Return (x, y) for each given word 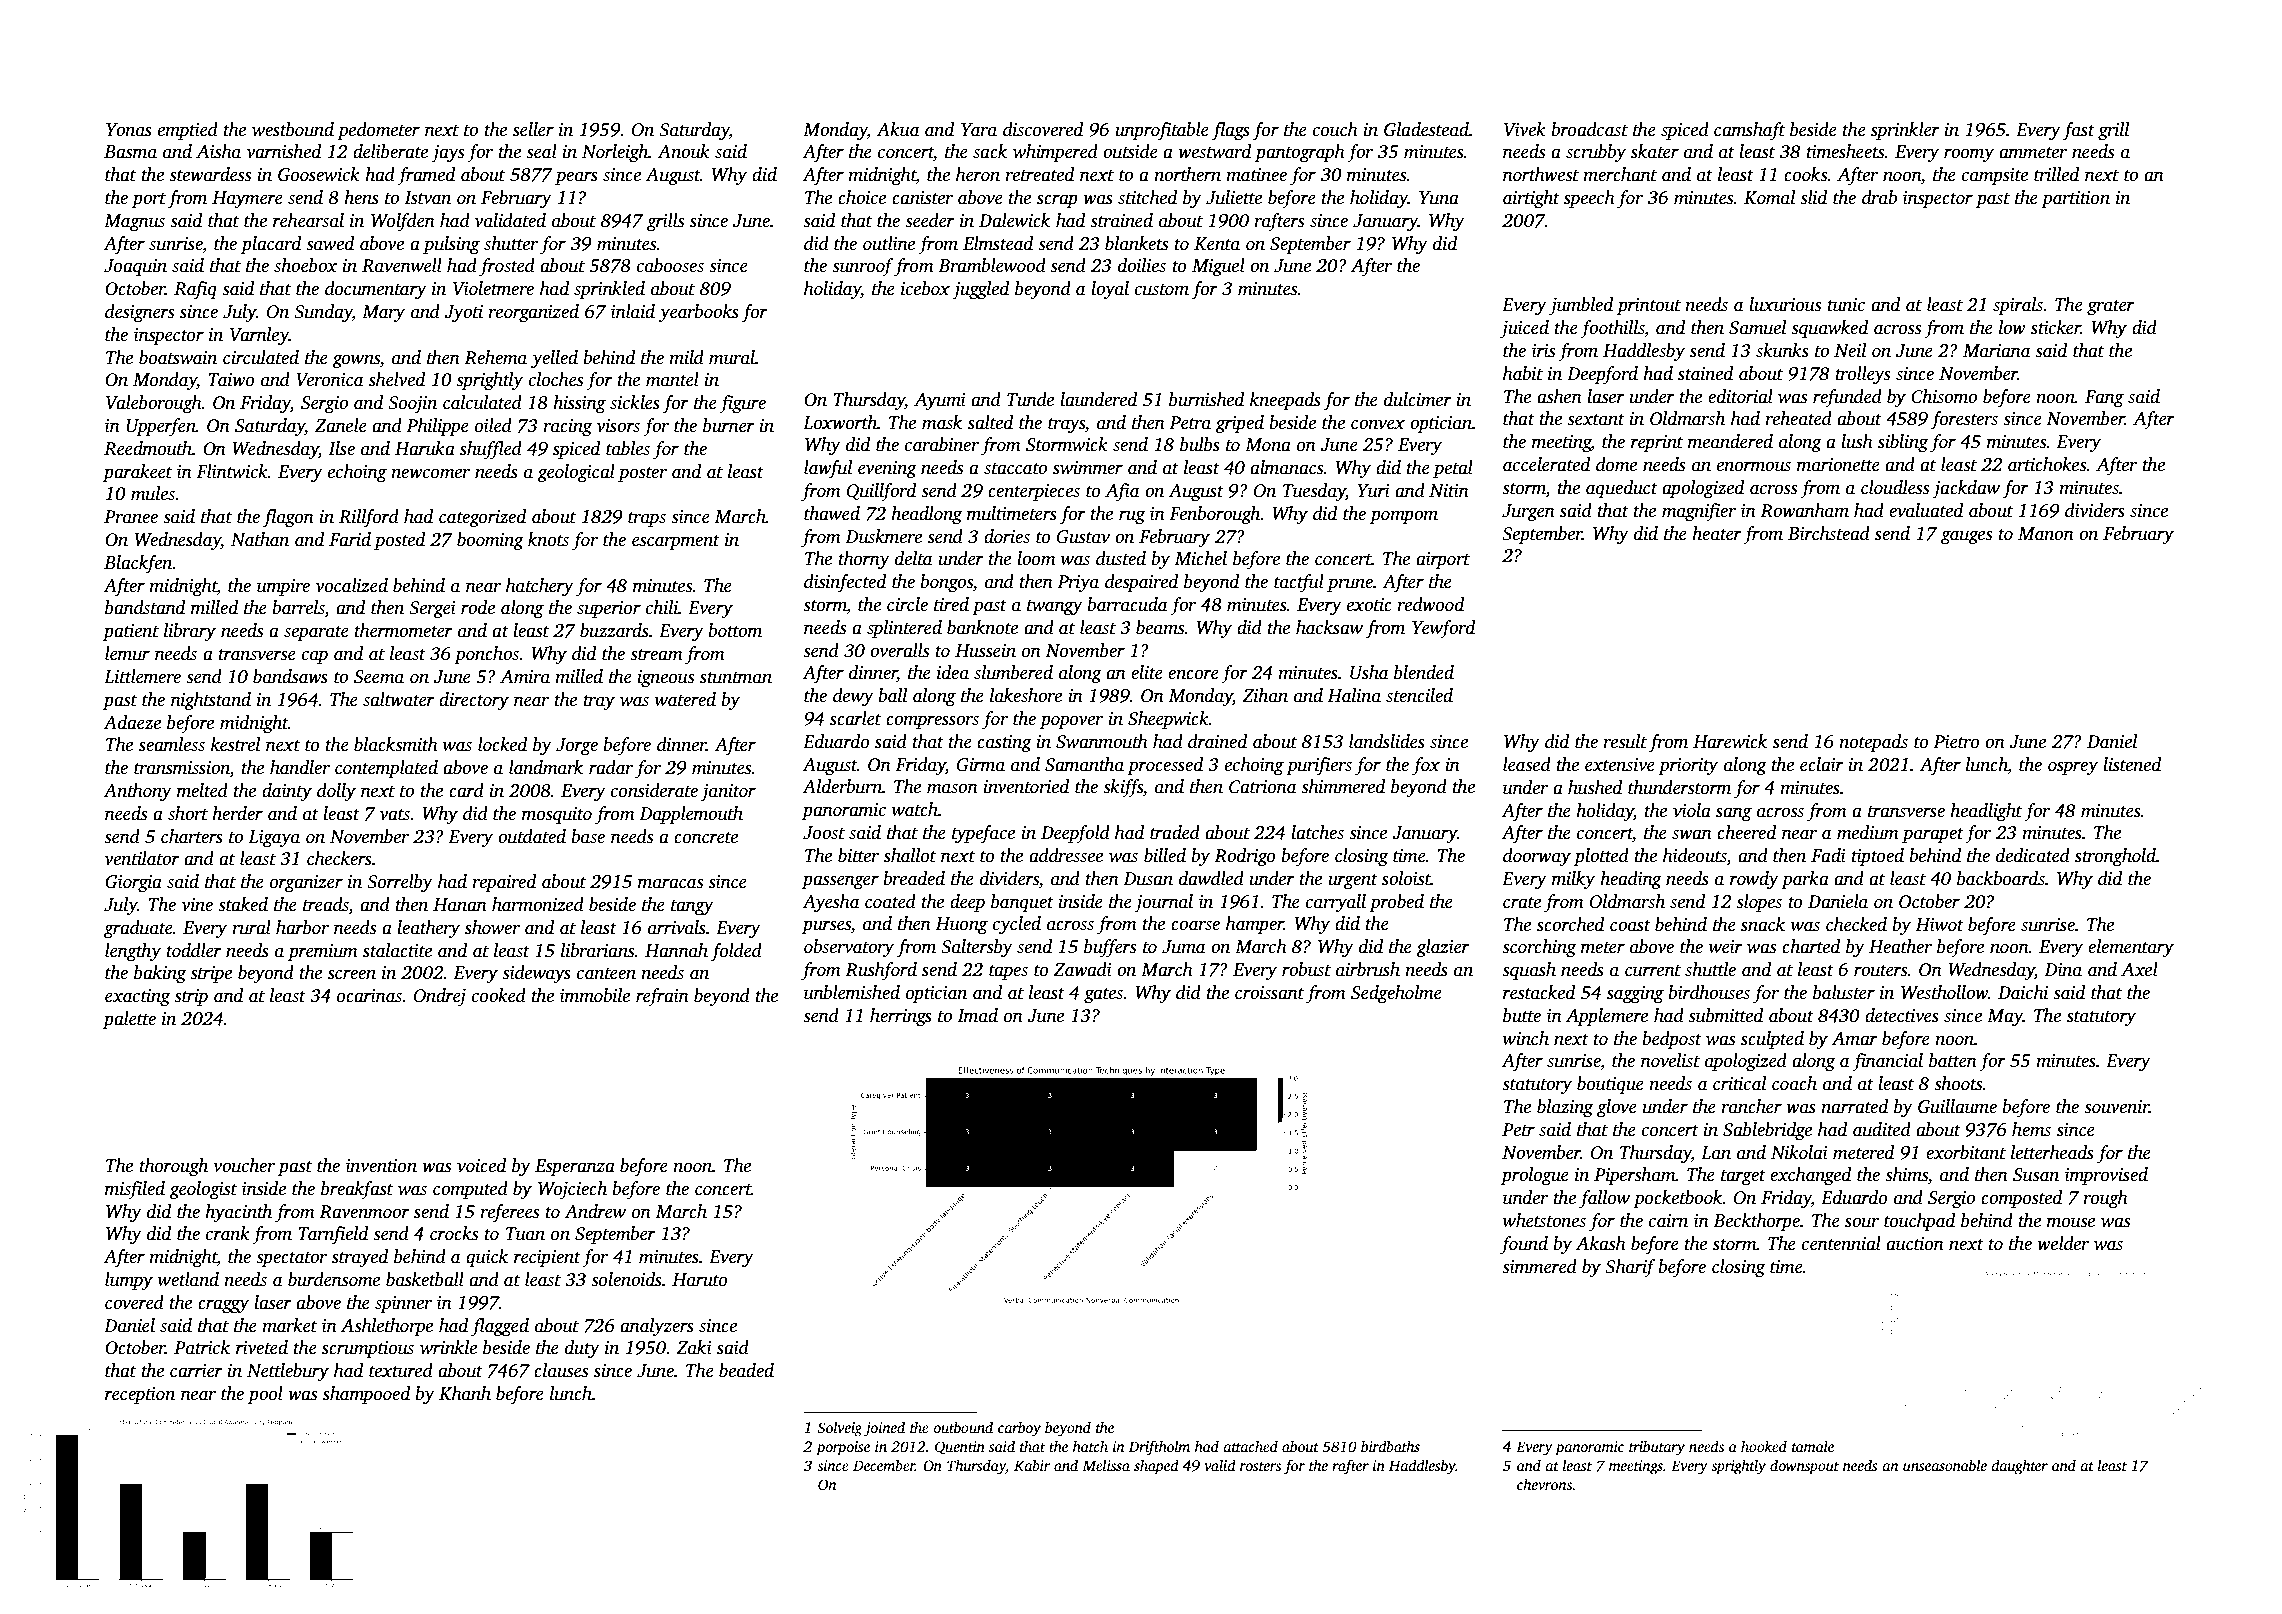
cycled (1017, 925)
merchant (1620, 174)
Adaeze (132, 722)
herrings (901, 1017)
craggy (223, 1306)
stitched (1147, 197)
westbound (293, 129)
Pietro (1956, 742)
